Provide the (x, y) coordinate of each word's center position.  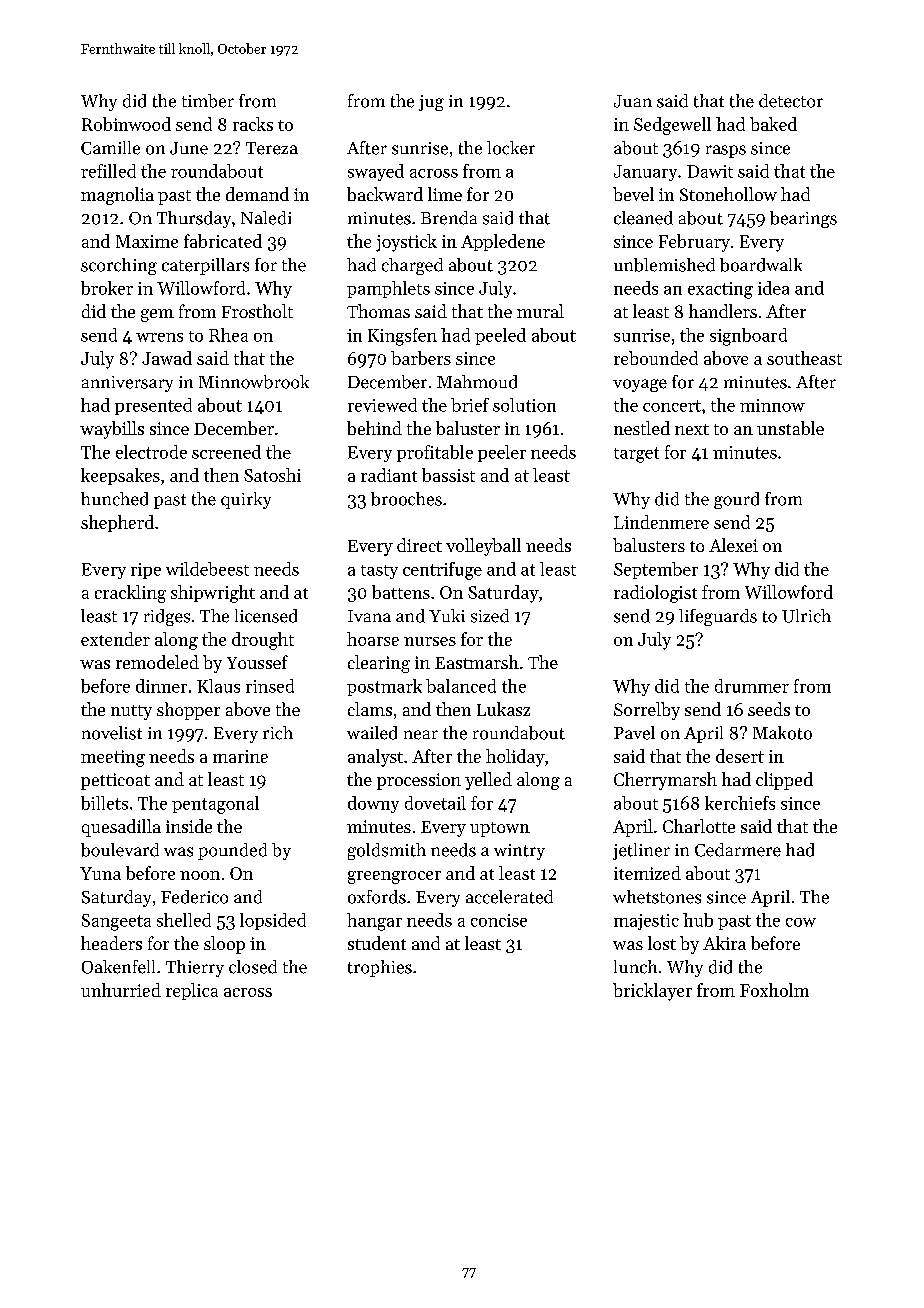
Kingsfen (402, 337)
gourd (736, 500)
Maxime (147, 241)
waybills (112, 430)
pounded (232, 851)
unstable (790, 428)
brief (470, 405)
